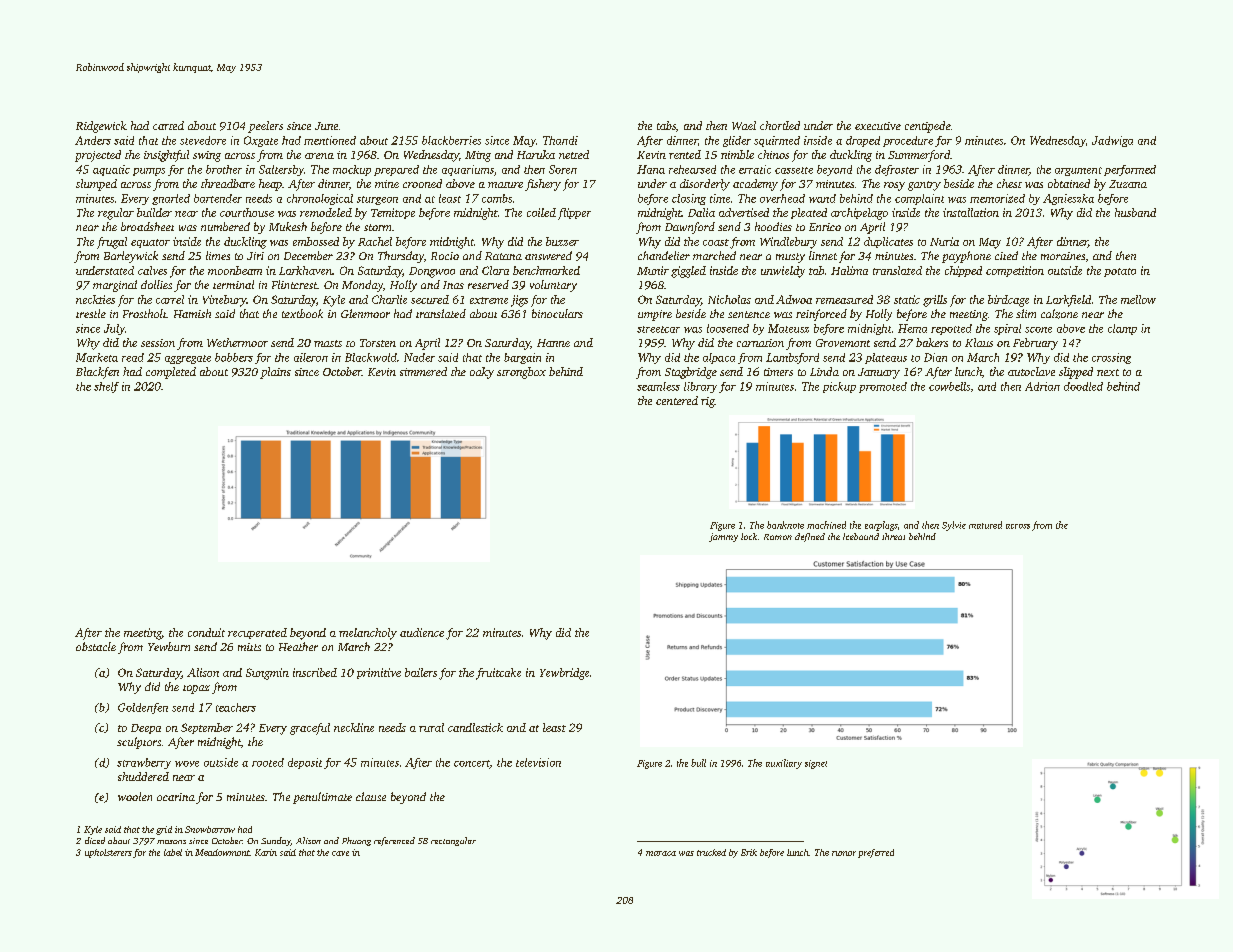  Describe the element at coordinates (816, 764) in the screenshot. I see `signet` at that location.
